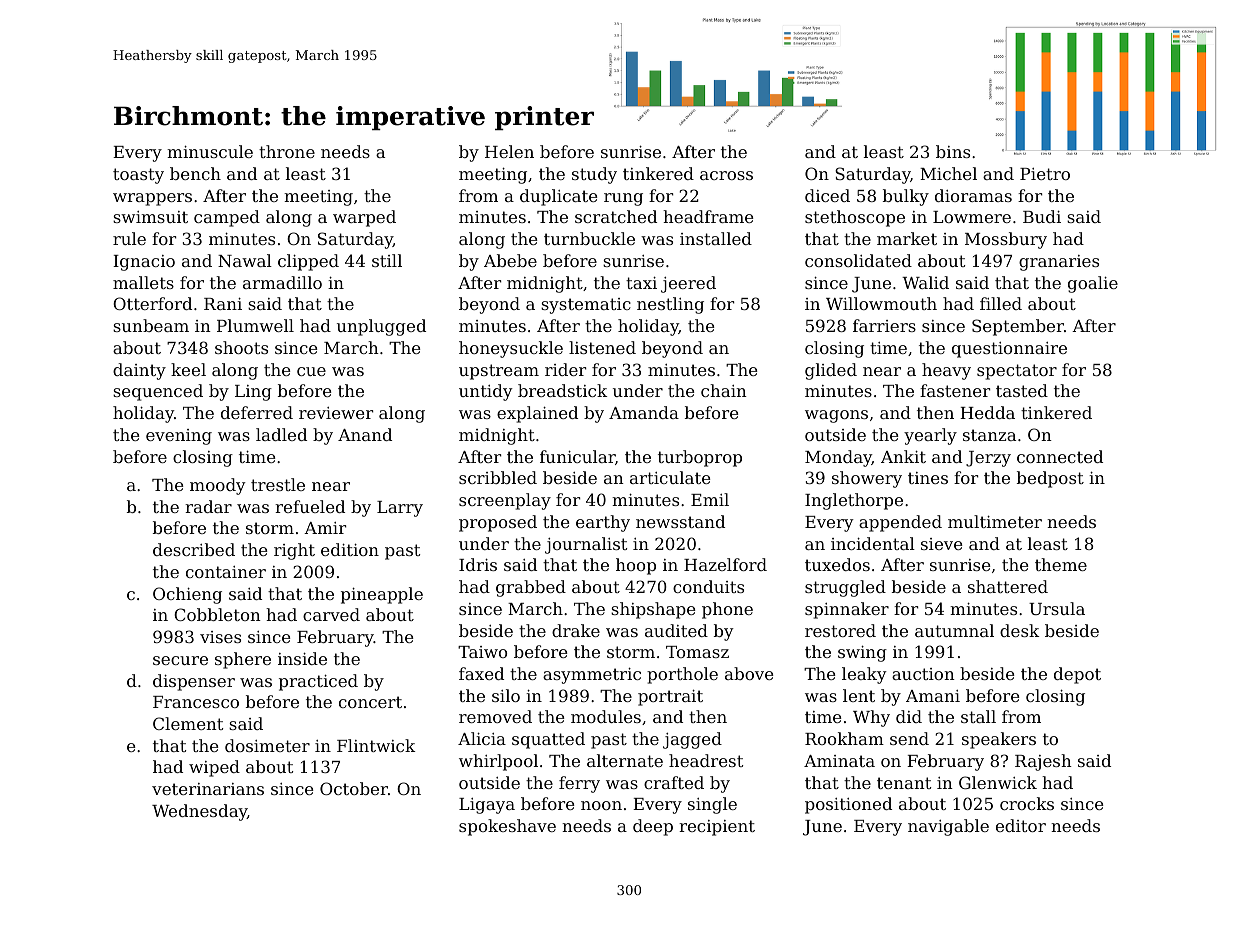 This image has width=1233, height=952. What do you see at coordinates (498, 762) in the image?
I see `whirlpool` at bounding box center [498, 762].
